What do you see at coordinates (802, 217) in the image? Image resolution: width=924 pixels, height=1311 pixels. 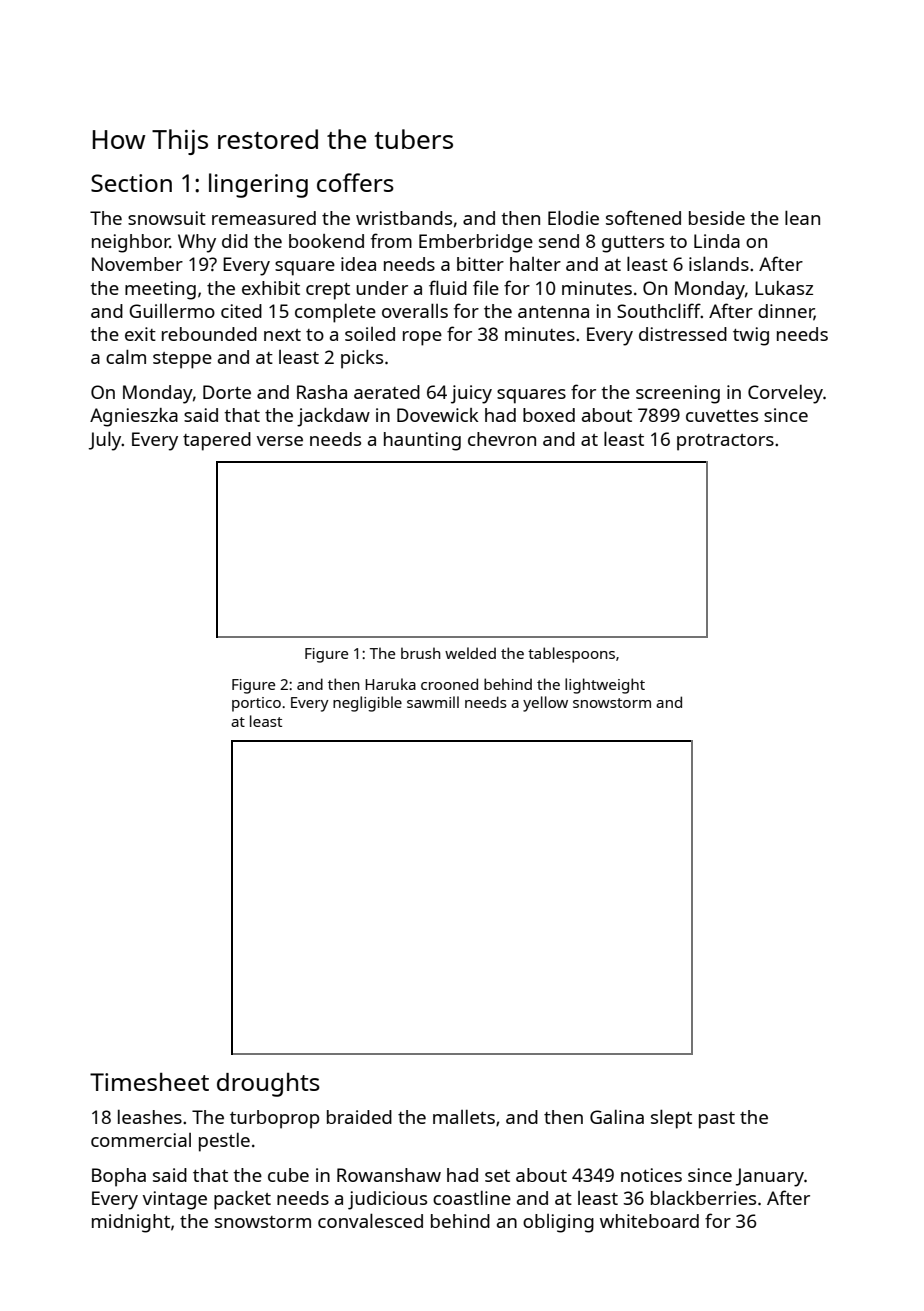 I see `lean` at bounding box center [802, 217].
